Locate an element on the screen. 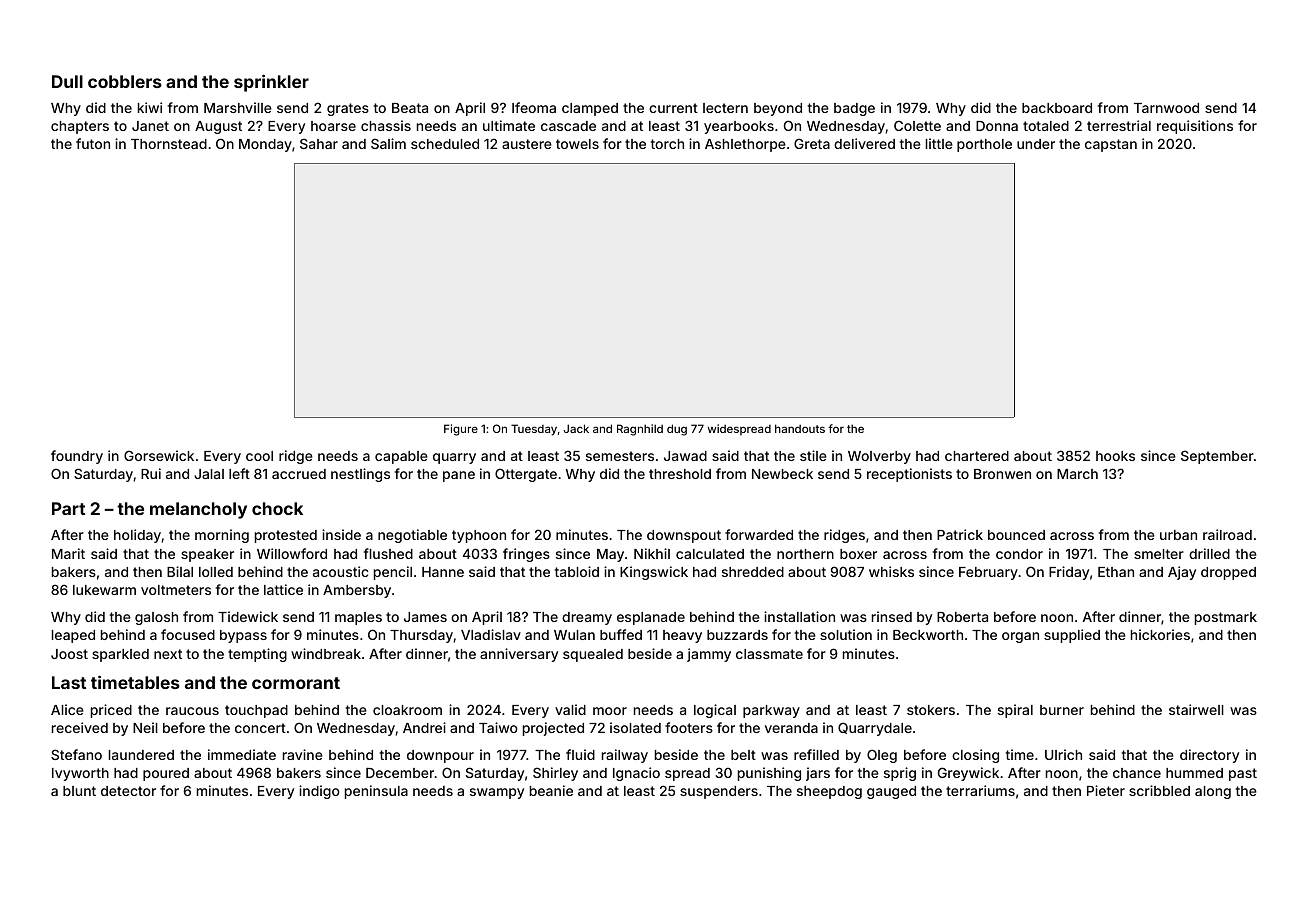 This screenshot has width=1308, height=924. poured is located at coordinates (166, 774).
